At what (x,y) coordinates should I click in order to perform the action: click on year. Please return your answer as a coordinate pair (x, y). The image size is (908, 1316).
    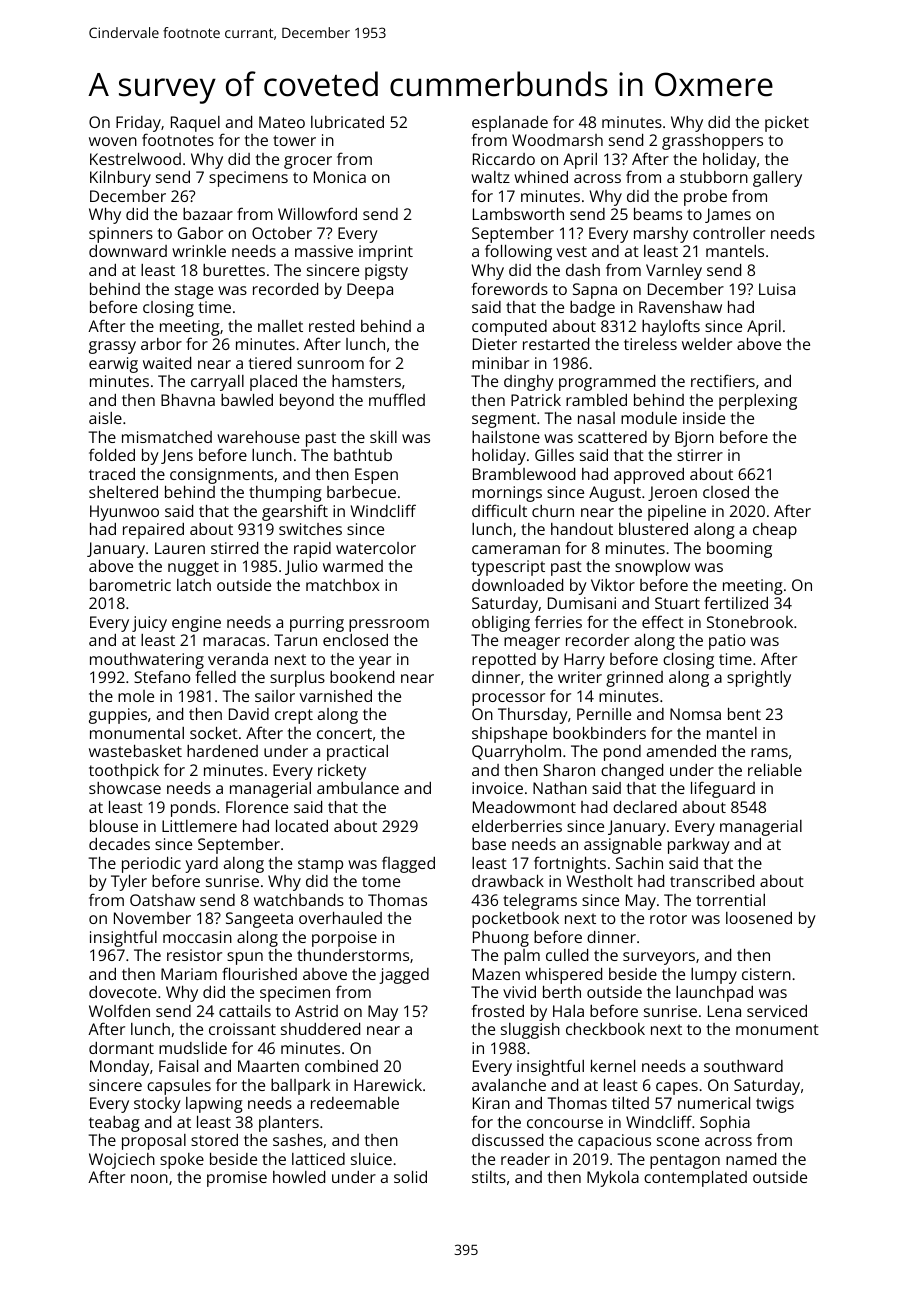
    Looking at the image, I should click on (375, 662).
